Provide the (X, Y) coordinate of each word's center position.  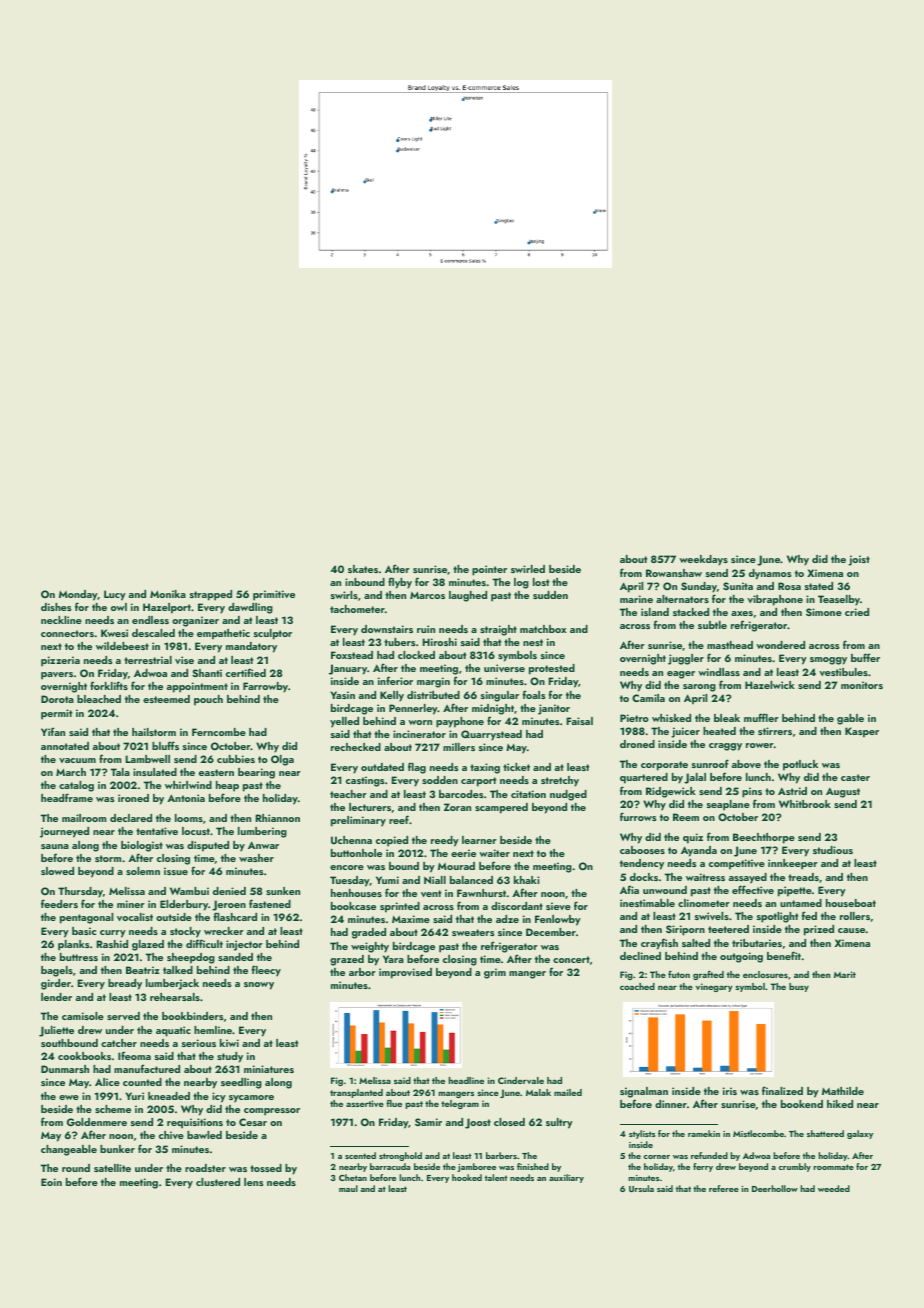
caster (855, 777)
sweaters (473, 932)
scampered (501, 808)
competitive (737, 864)
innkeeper (793, 864)
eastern (216, 772)
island (655, 612)
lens (253, 1182)
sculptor (273, 634)
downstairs (387, 629)
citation (528, 794)
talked (178, 970)
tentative (157, 831)
